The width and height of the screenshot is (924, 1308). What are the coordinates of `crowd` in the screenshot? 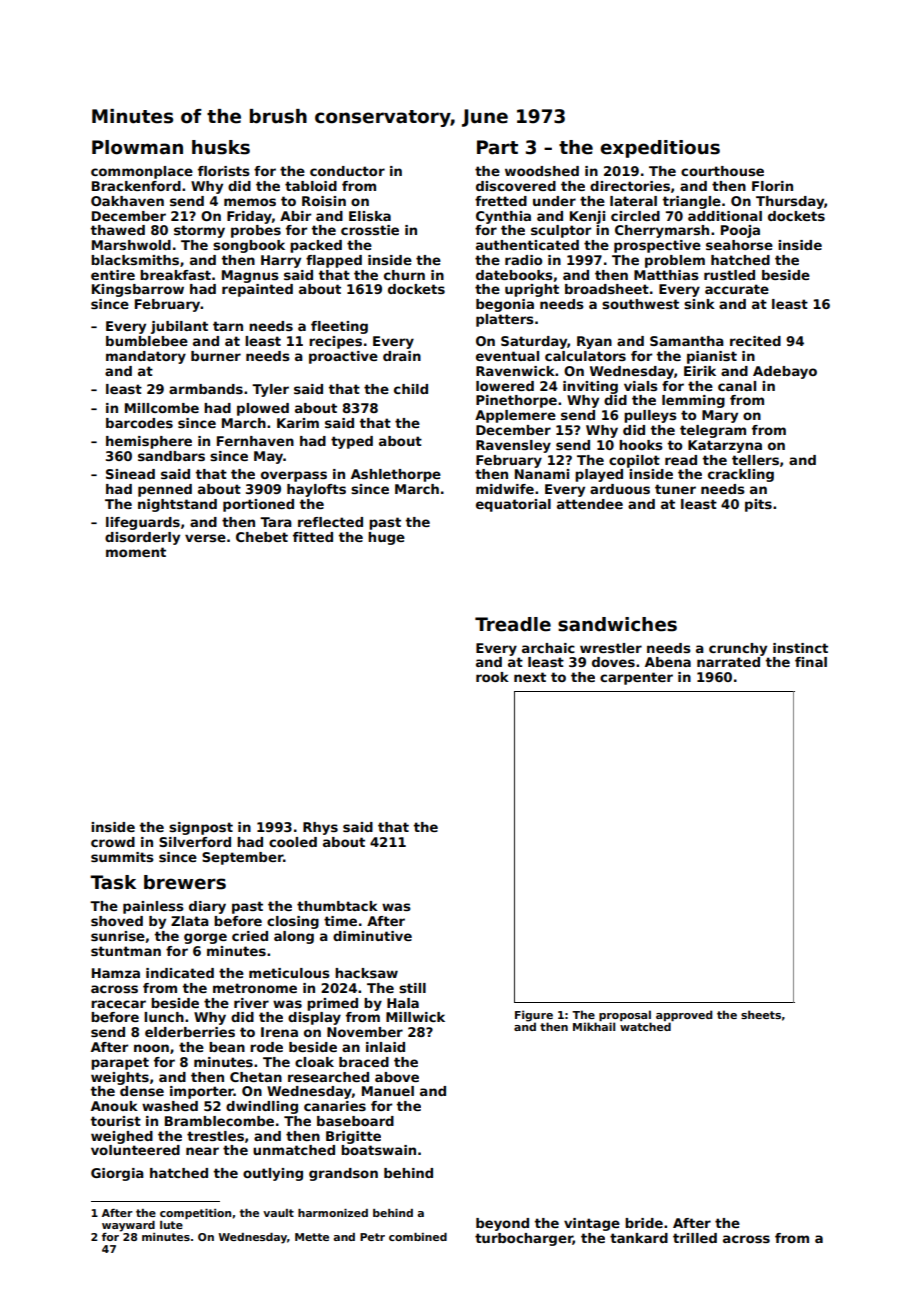 It's located at (113, 842).
